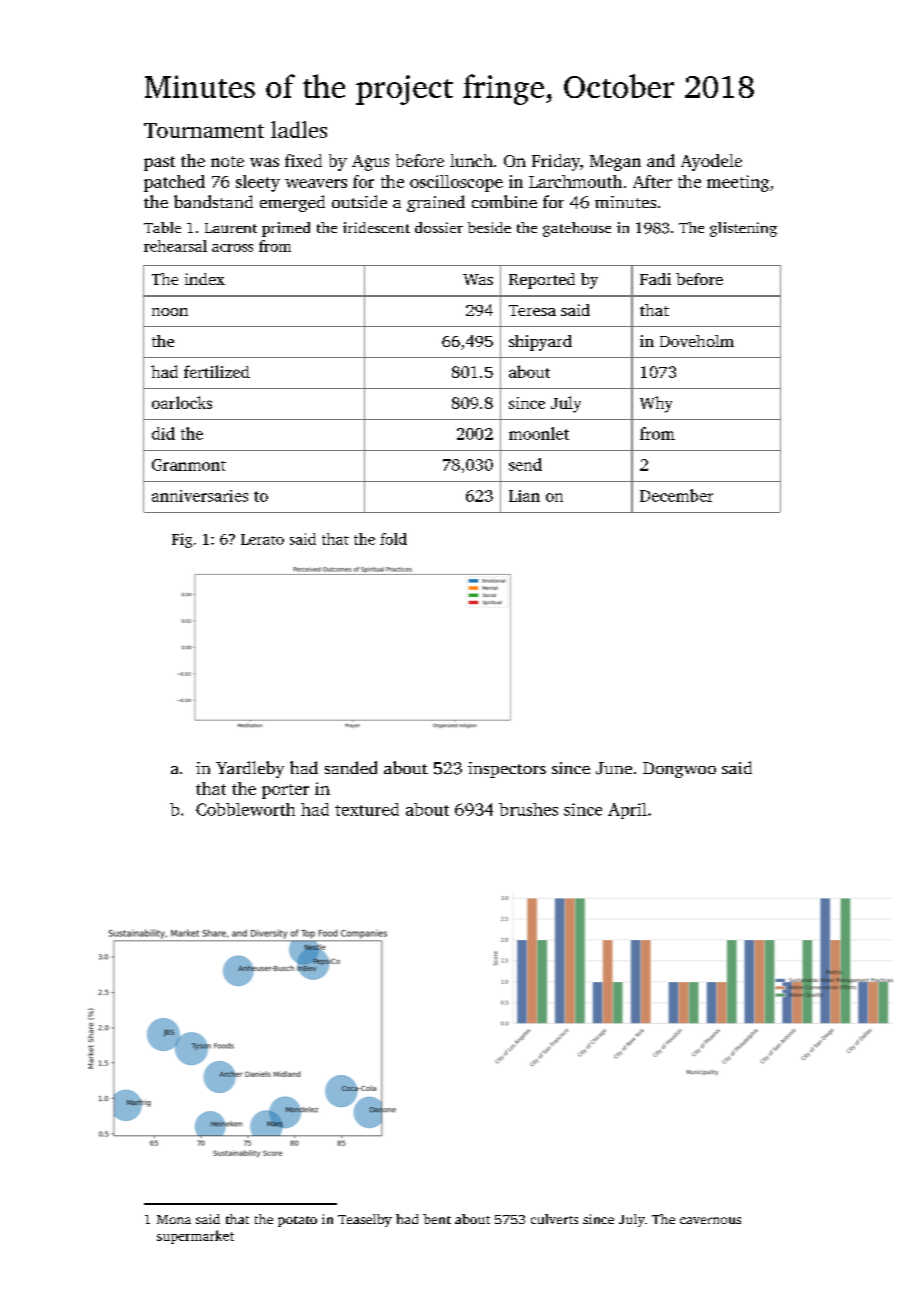 This screenshot has width=924, height=1311. I want to click on Mona, so click(174, 1219).
